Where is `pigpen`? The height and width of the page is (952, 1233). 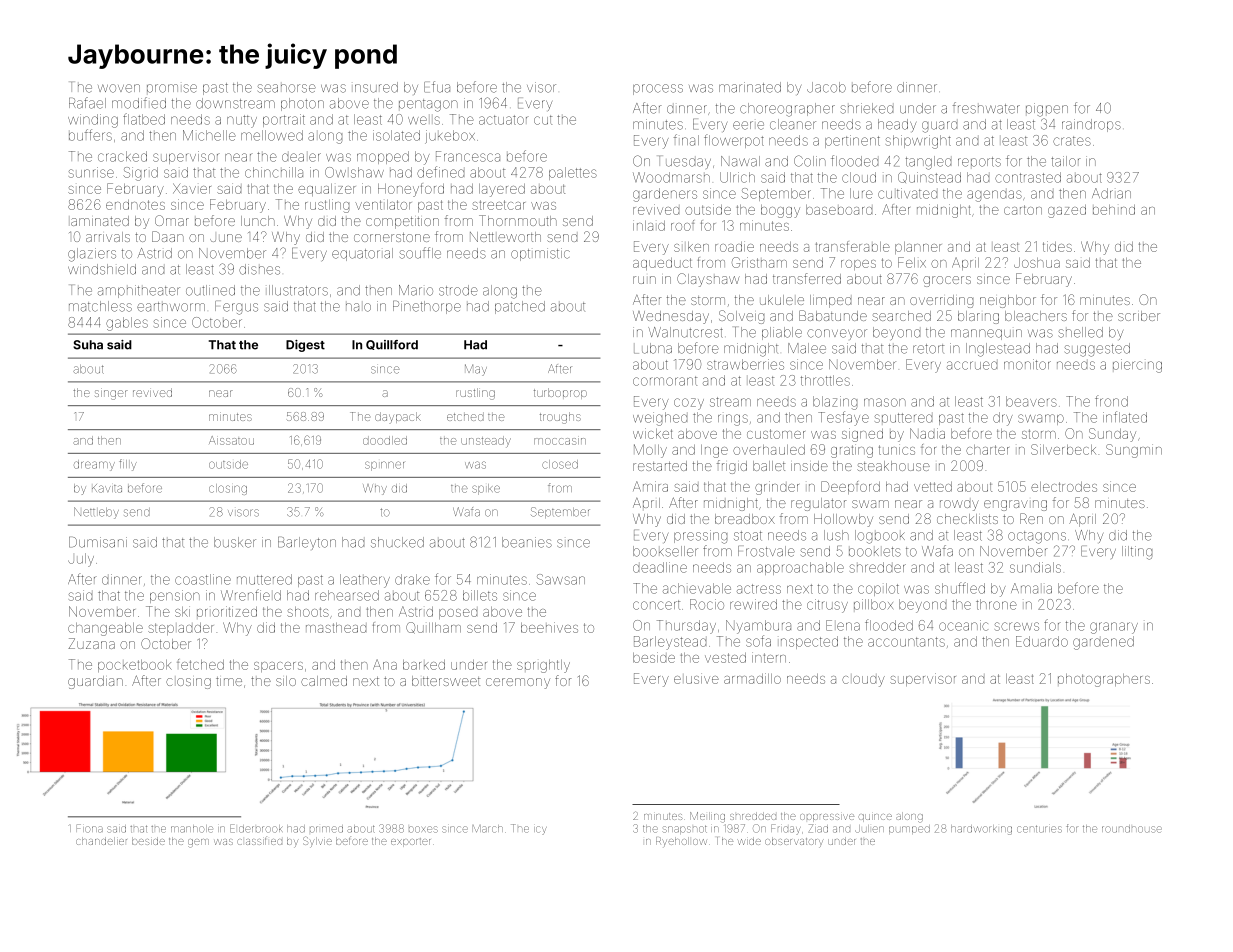 pigpen is located at coordinates (1047, 110).
